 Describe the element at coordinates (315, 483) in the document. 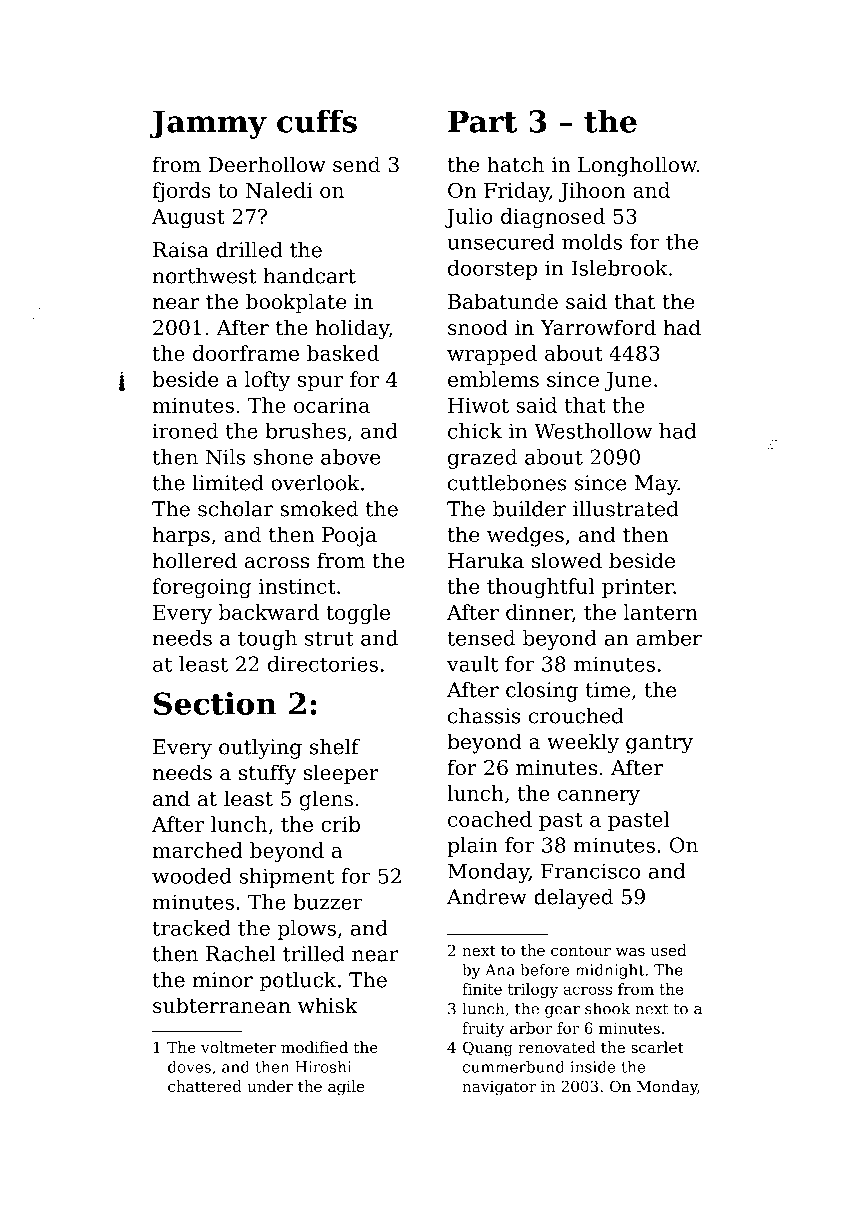

I see `overlook` at that location.
